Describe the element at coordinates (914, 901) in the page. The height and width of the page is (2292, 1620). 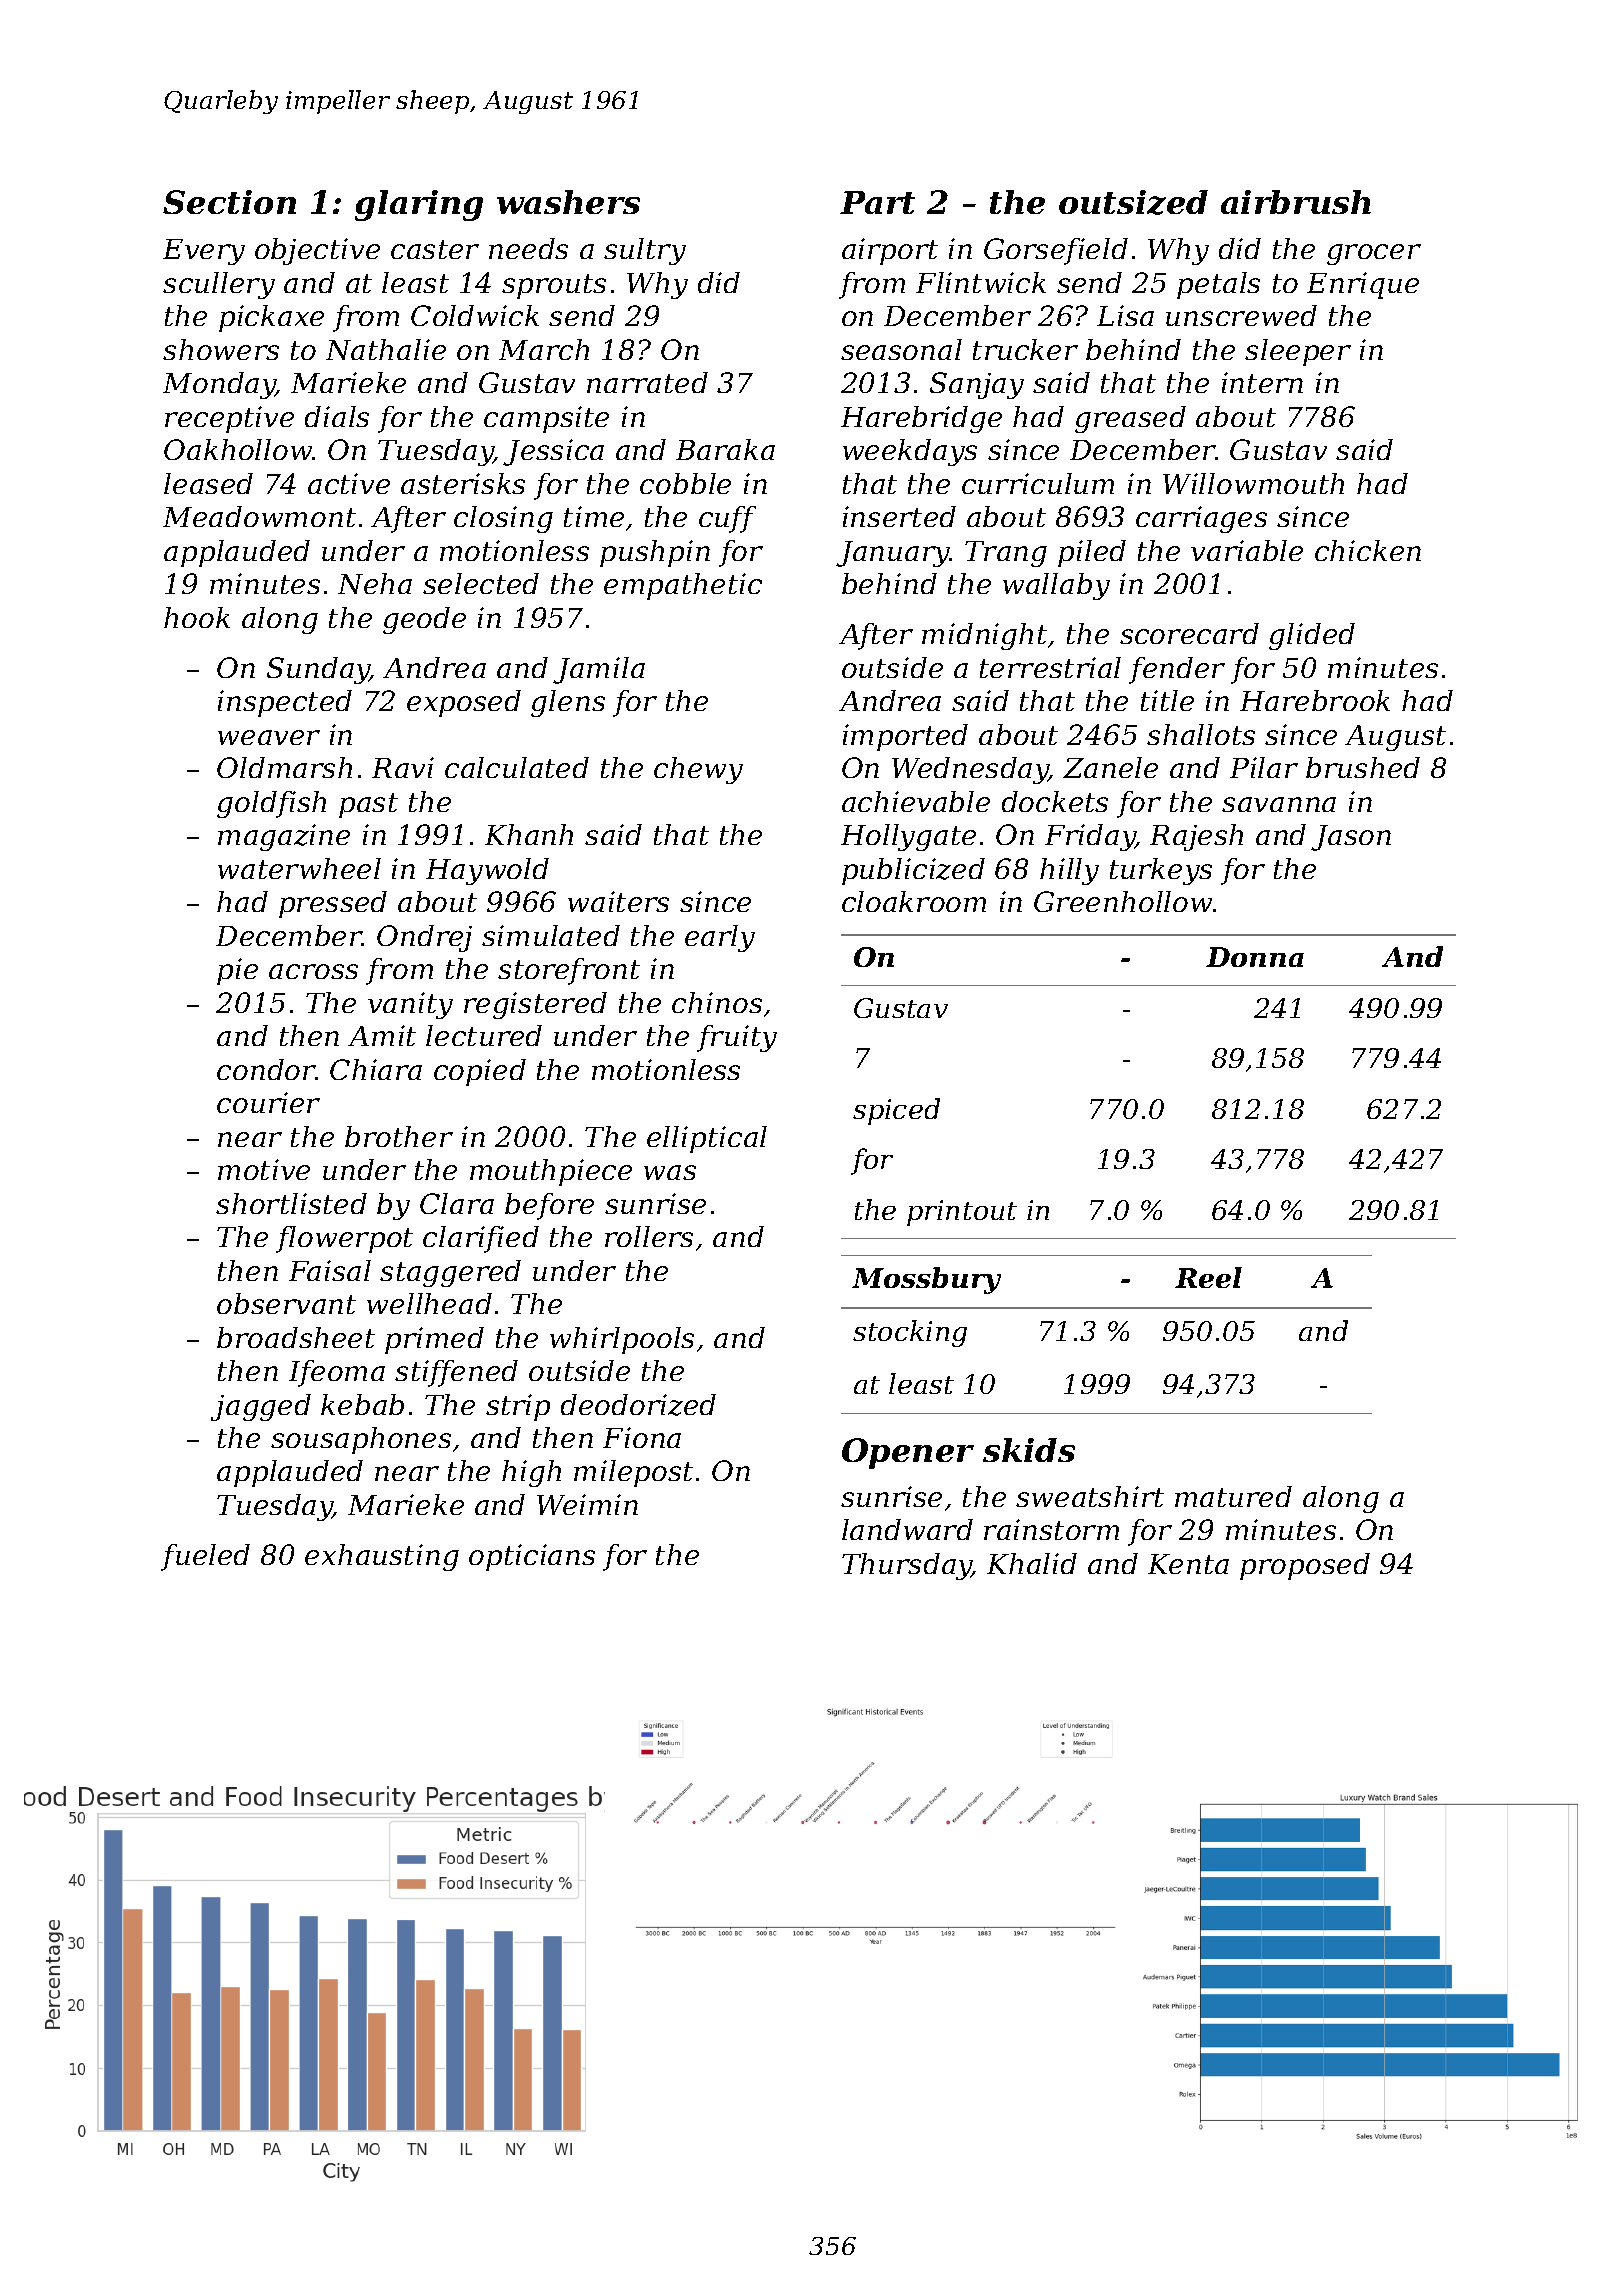
I see `cloakroom` at that location.
